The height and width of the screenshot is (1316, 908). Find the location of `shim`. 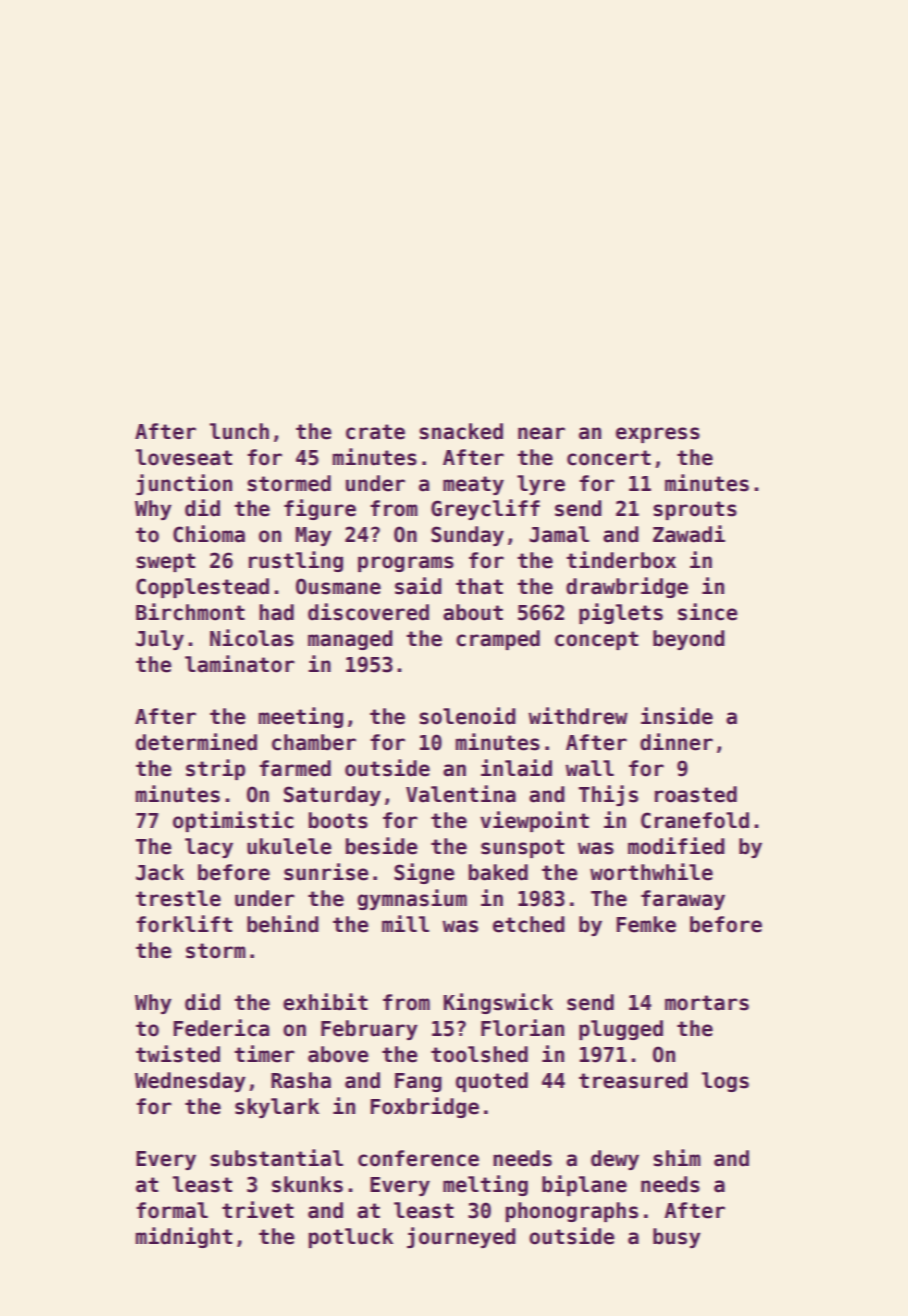

shim is located at coordinates (677, 1158).
